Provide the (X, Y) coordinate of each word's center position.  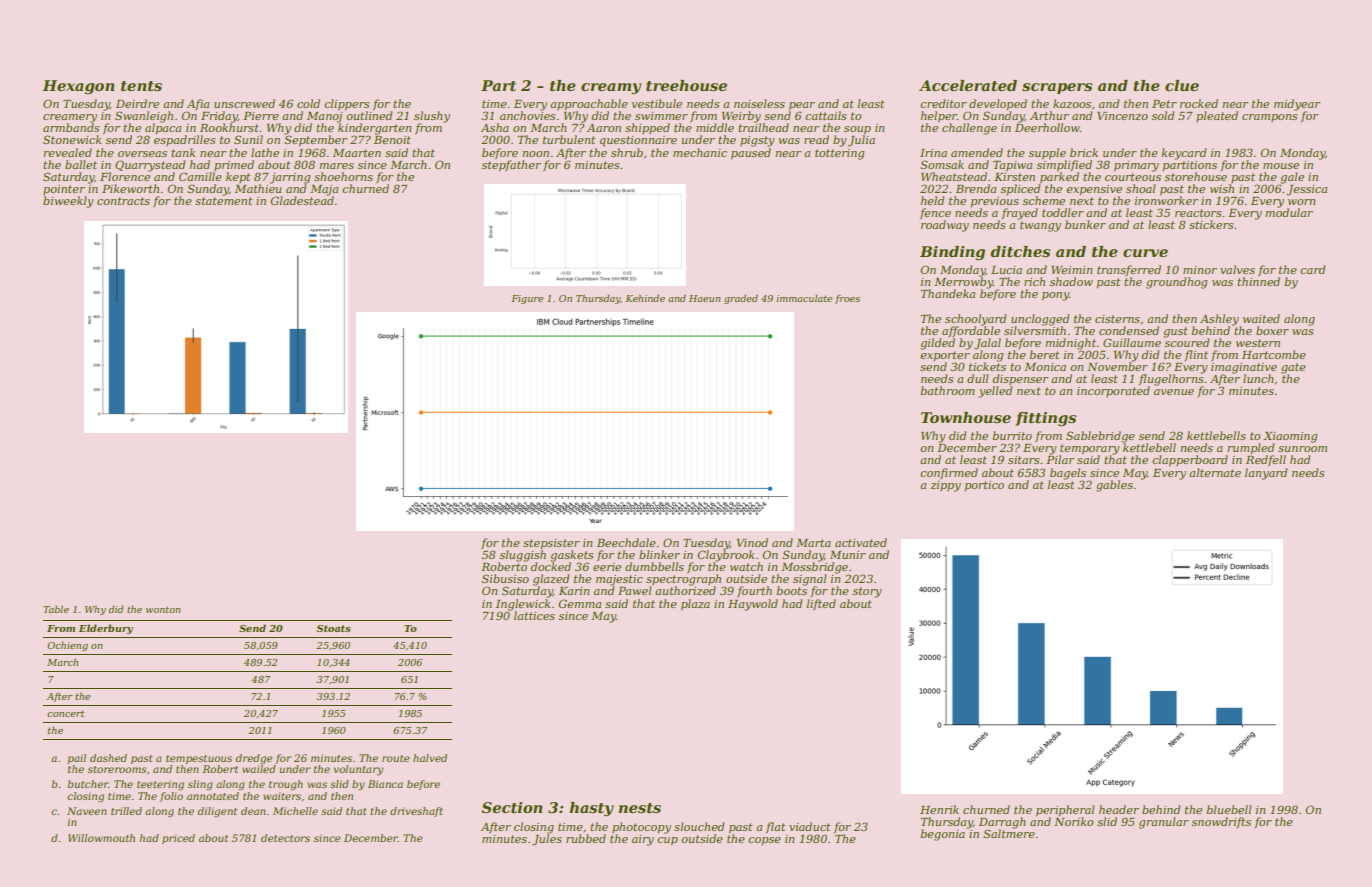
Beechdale (626, 542)
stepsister (551, 544)
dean (253, 811)
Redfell (1266, 460)
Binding (952, 253)
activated (861, 542)
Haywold (753, 605)
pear (802, 106)
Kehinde (645, 298)
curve (1145, 253)
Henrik (939, 809)
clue (1182, 85)
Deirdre (137, 103)
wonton (163, 609)
